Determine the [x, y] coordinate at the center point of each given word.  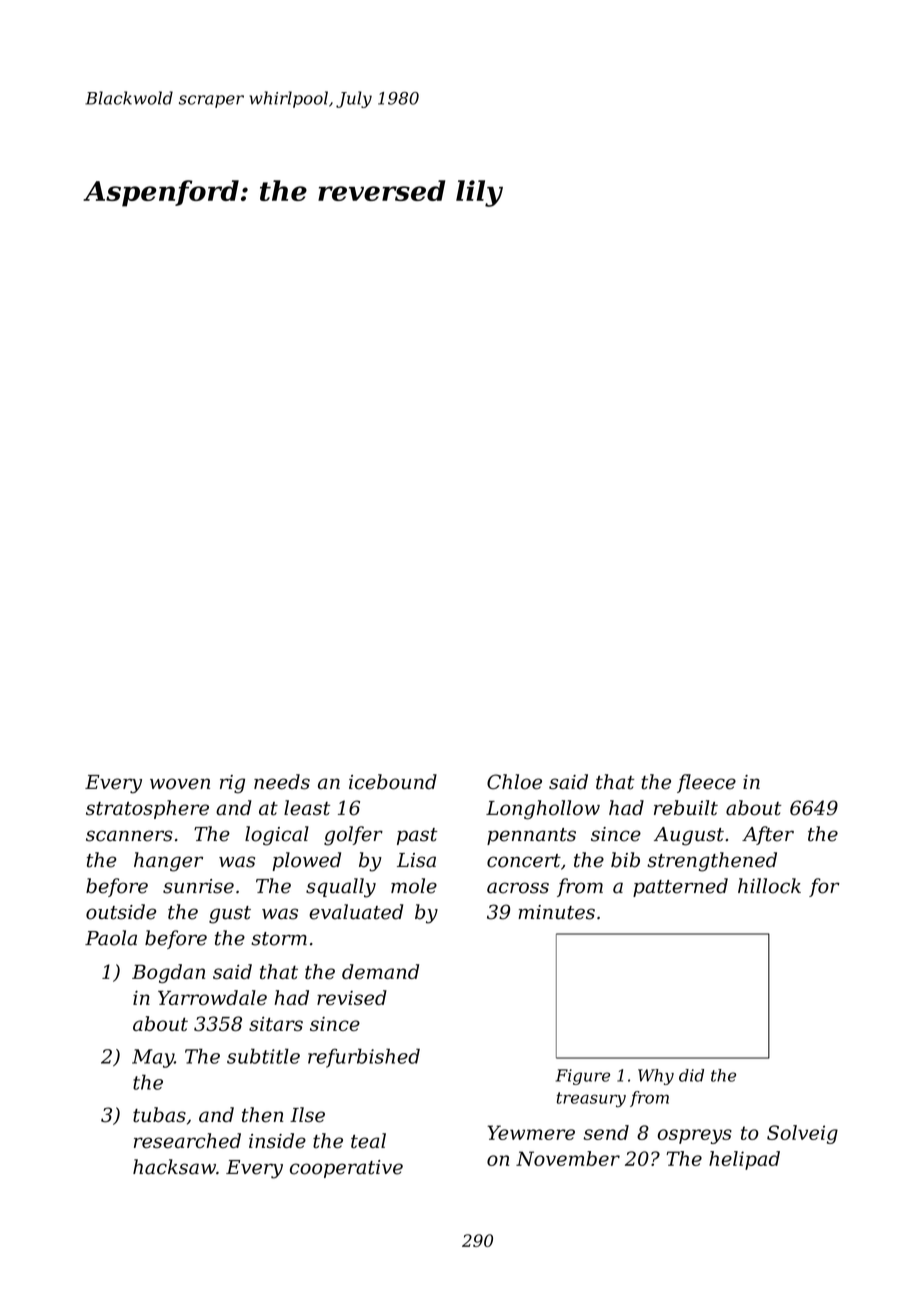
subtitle [263, 1056]
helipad [744, 1160]
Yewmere [531, 1132]
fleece [706, 783]
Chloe [514, 782]
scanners [129, 836]
